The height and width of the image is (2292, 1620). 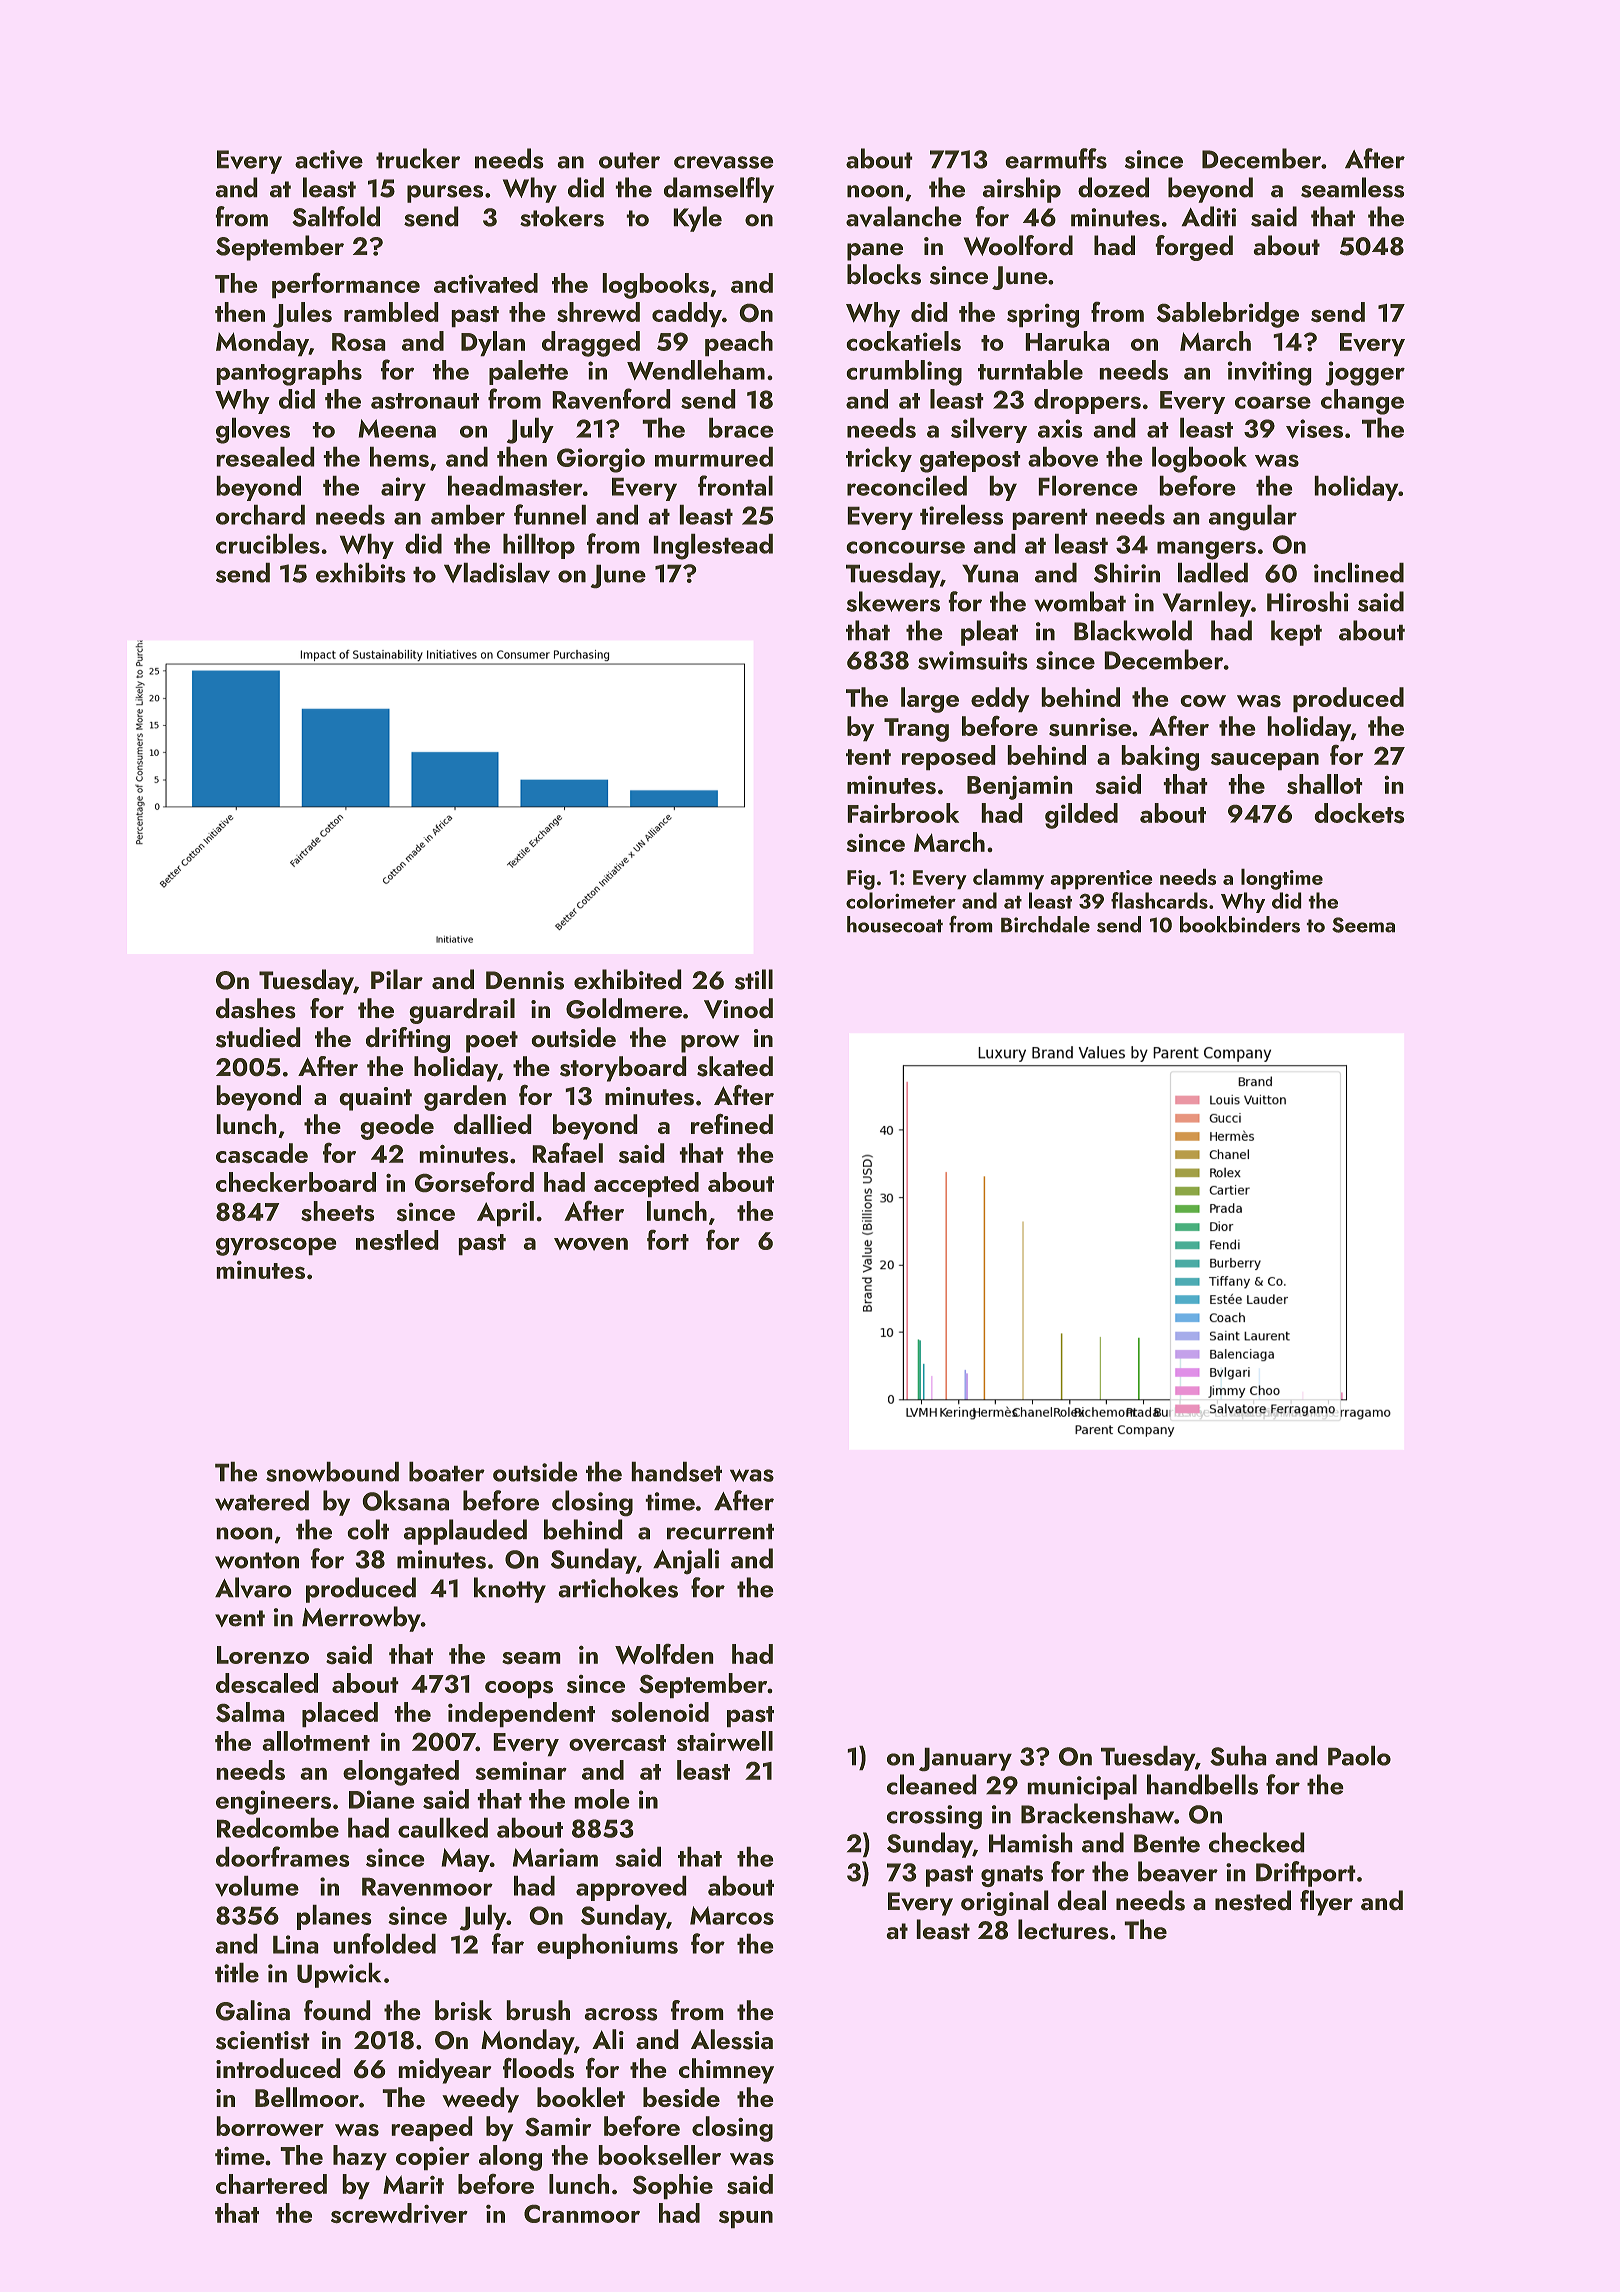 What do you see at coordinates (723, 162) in the image?
I see `crevasse` at bounding box center [723, 162].
